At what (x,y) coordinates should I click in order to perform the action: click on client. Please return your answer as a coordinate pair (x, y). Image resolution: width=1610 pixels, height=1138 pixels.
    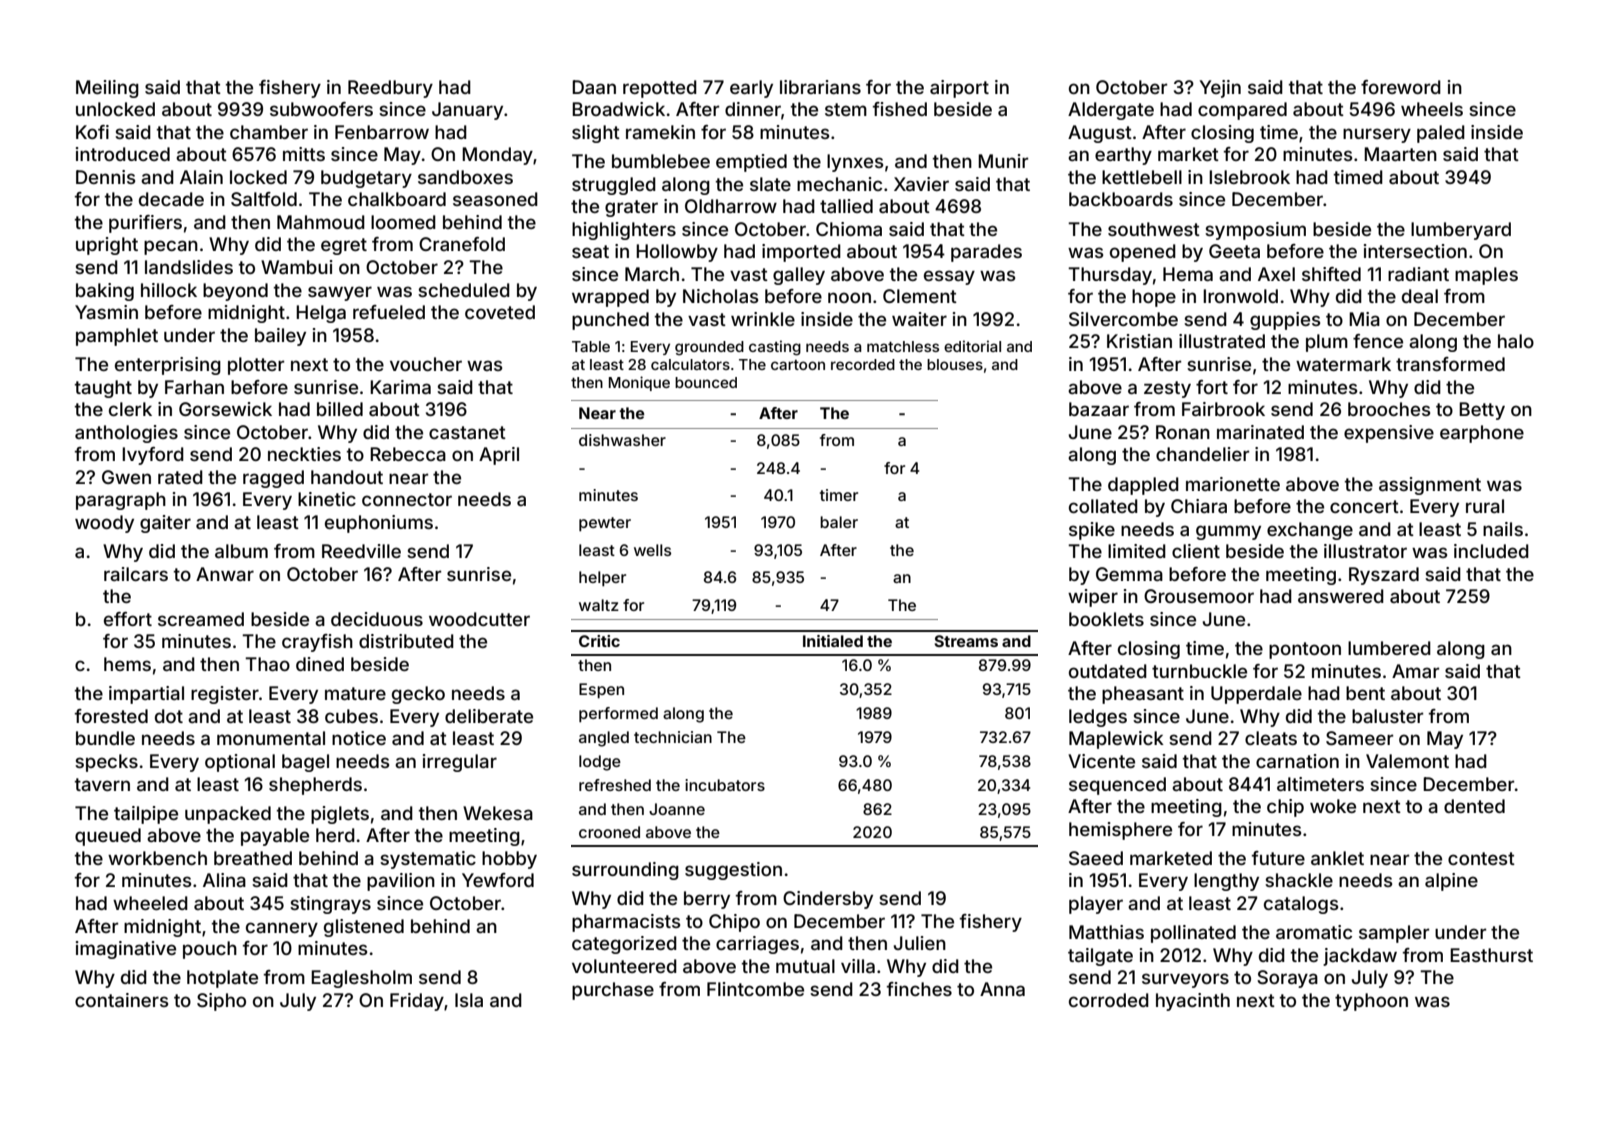
    Looking at the image, I should click on (1196, 551).
